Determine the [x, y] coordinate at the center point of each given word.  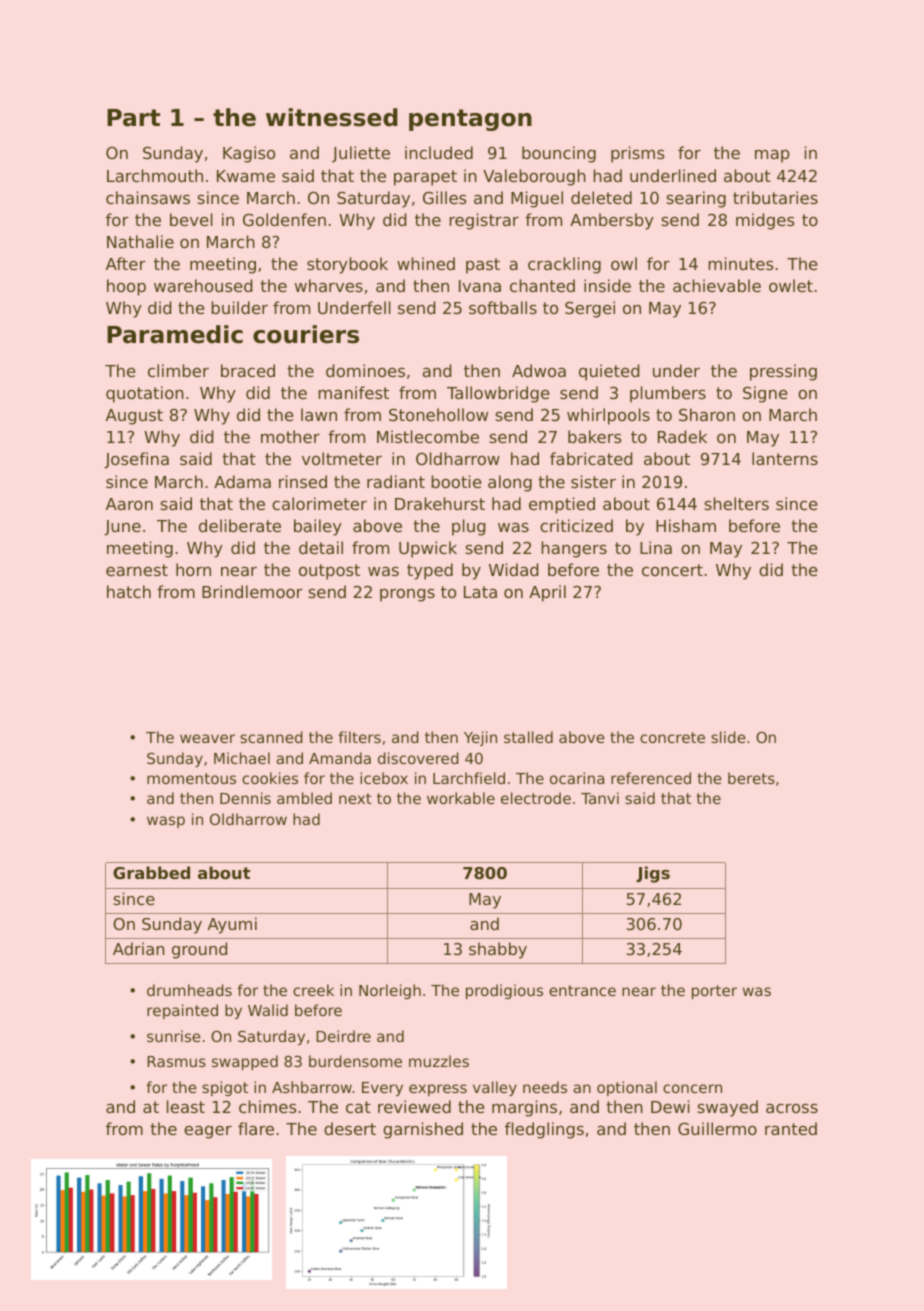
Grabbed [151, 872]
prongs [407, 595]
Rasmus [176, 1061]
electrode [536, 798]
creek [313, 990]
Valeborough [534, 177]
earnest [137, 570]
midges [765, 221]
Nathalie [140, 241]
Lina [656, 547]
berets [751, 778]
